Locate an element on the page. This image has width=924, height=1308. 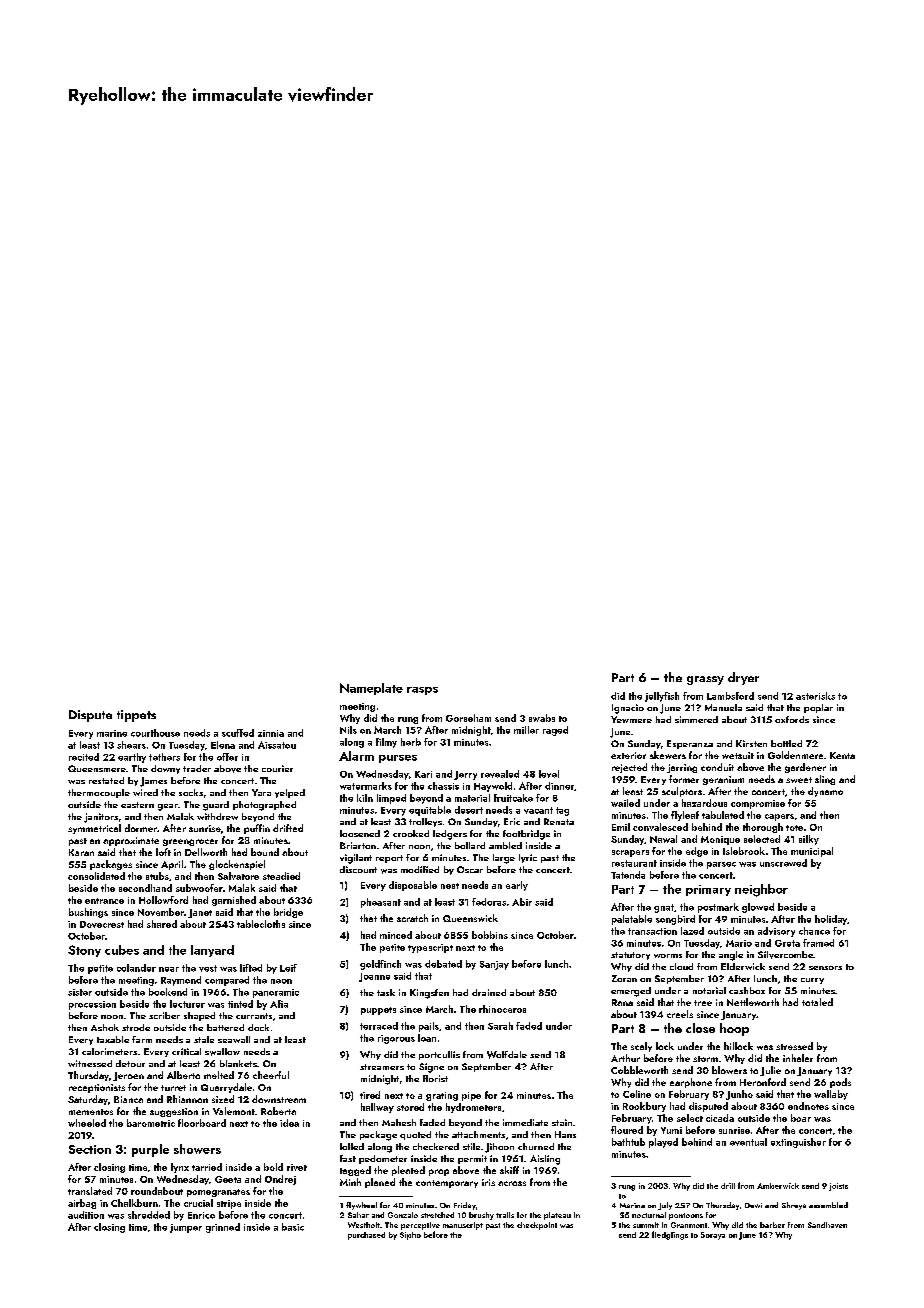
dryer is located at coordinates (743, 678).
